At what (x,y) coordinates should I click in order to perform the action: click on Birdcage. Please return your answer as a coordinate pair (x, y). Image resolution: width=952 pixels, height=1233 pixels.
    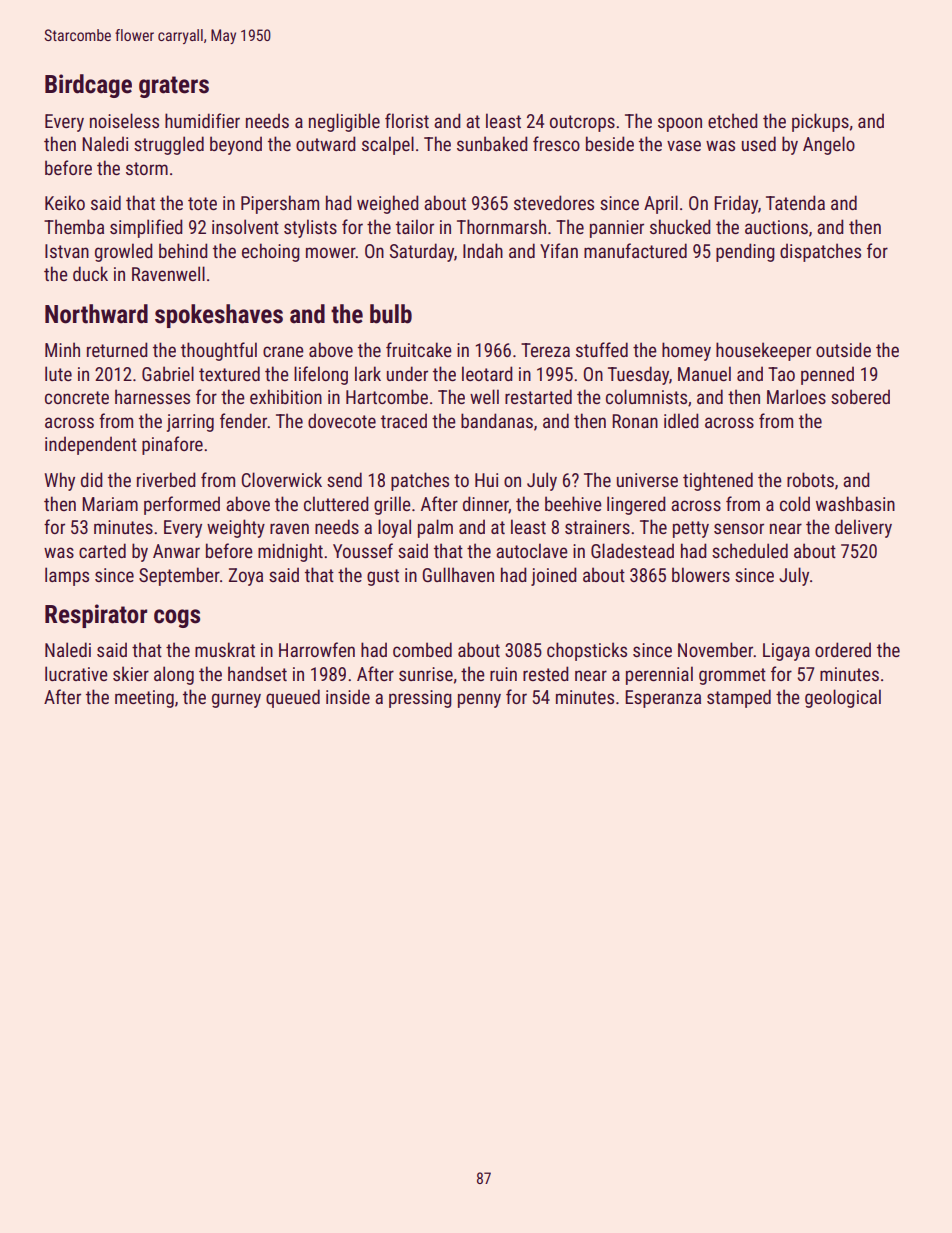
    Looking at the image, I should click on (88, 86).
